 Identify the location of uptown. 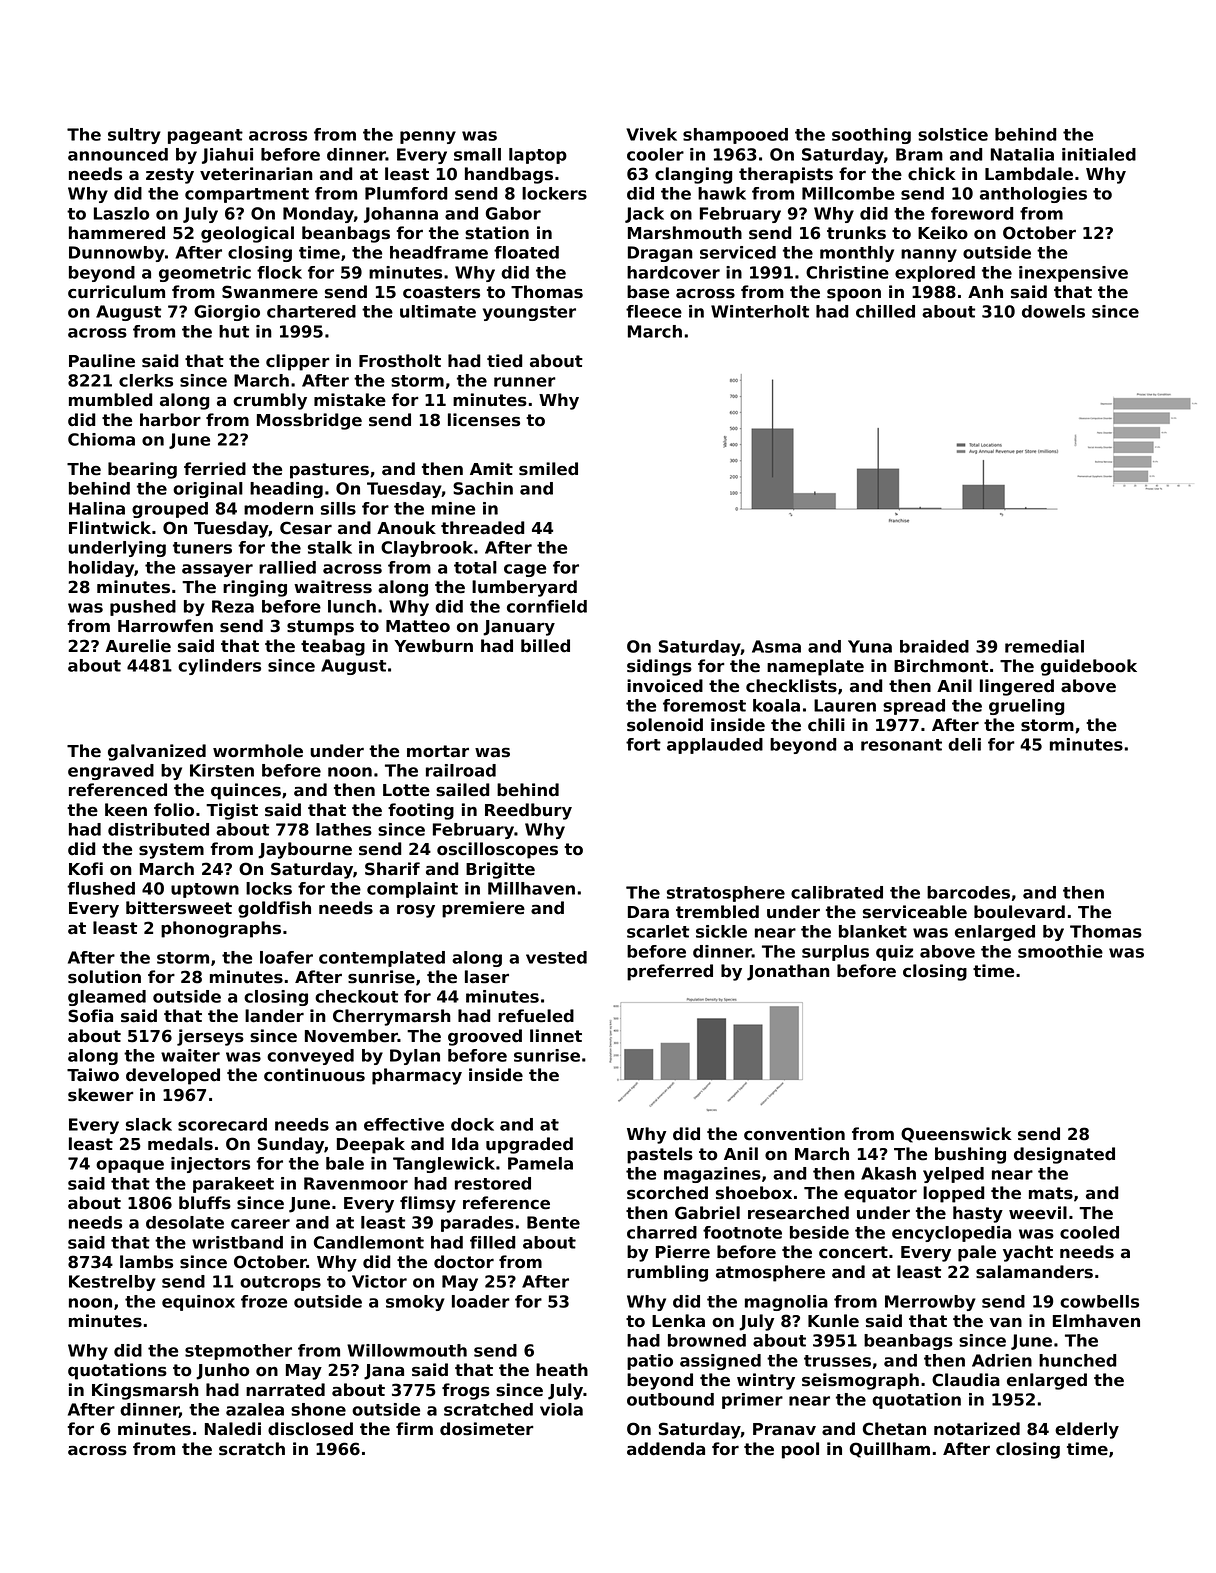
(205, 890).
